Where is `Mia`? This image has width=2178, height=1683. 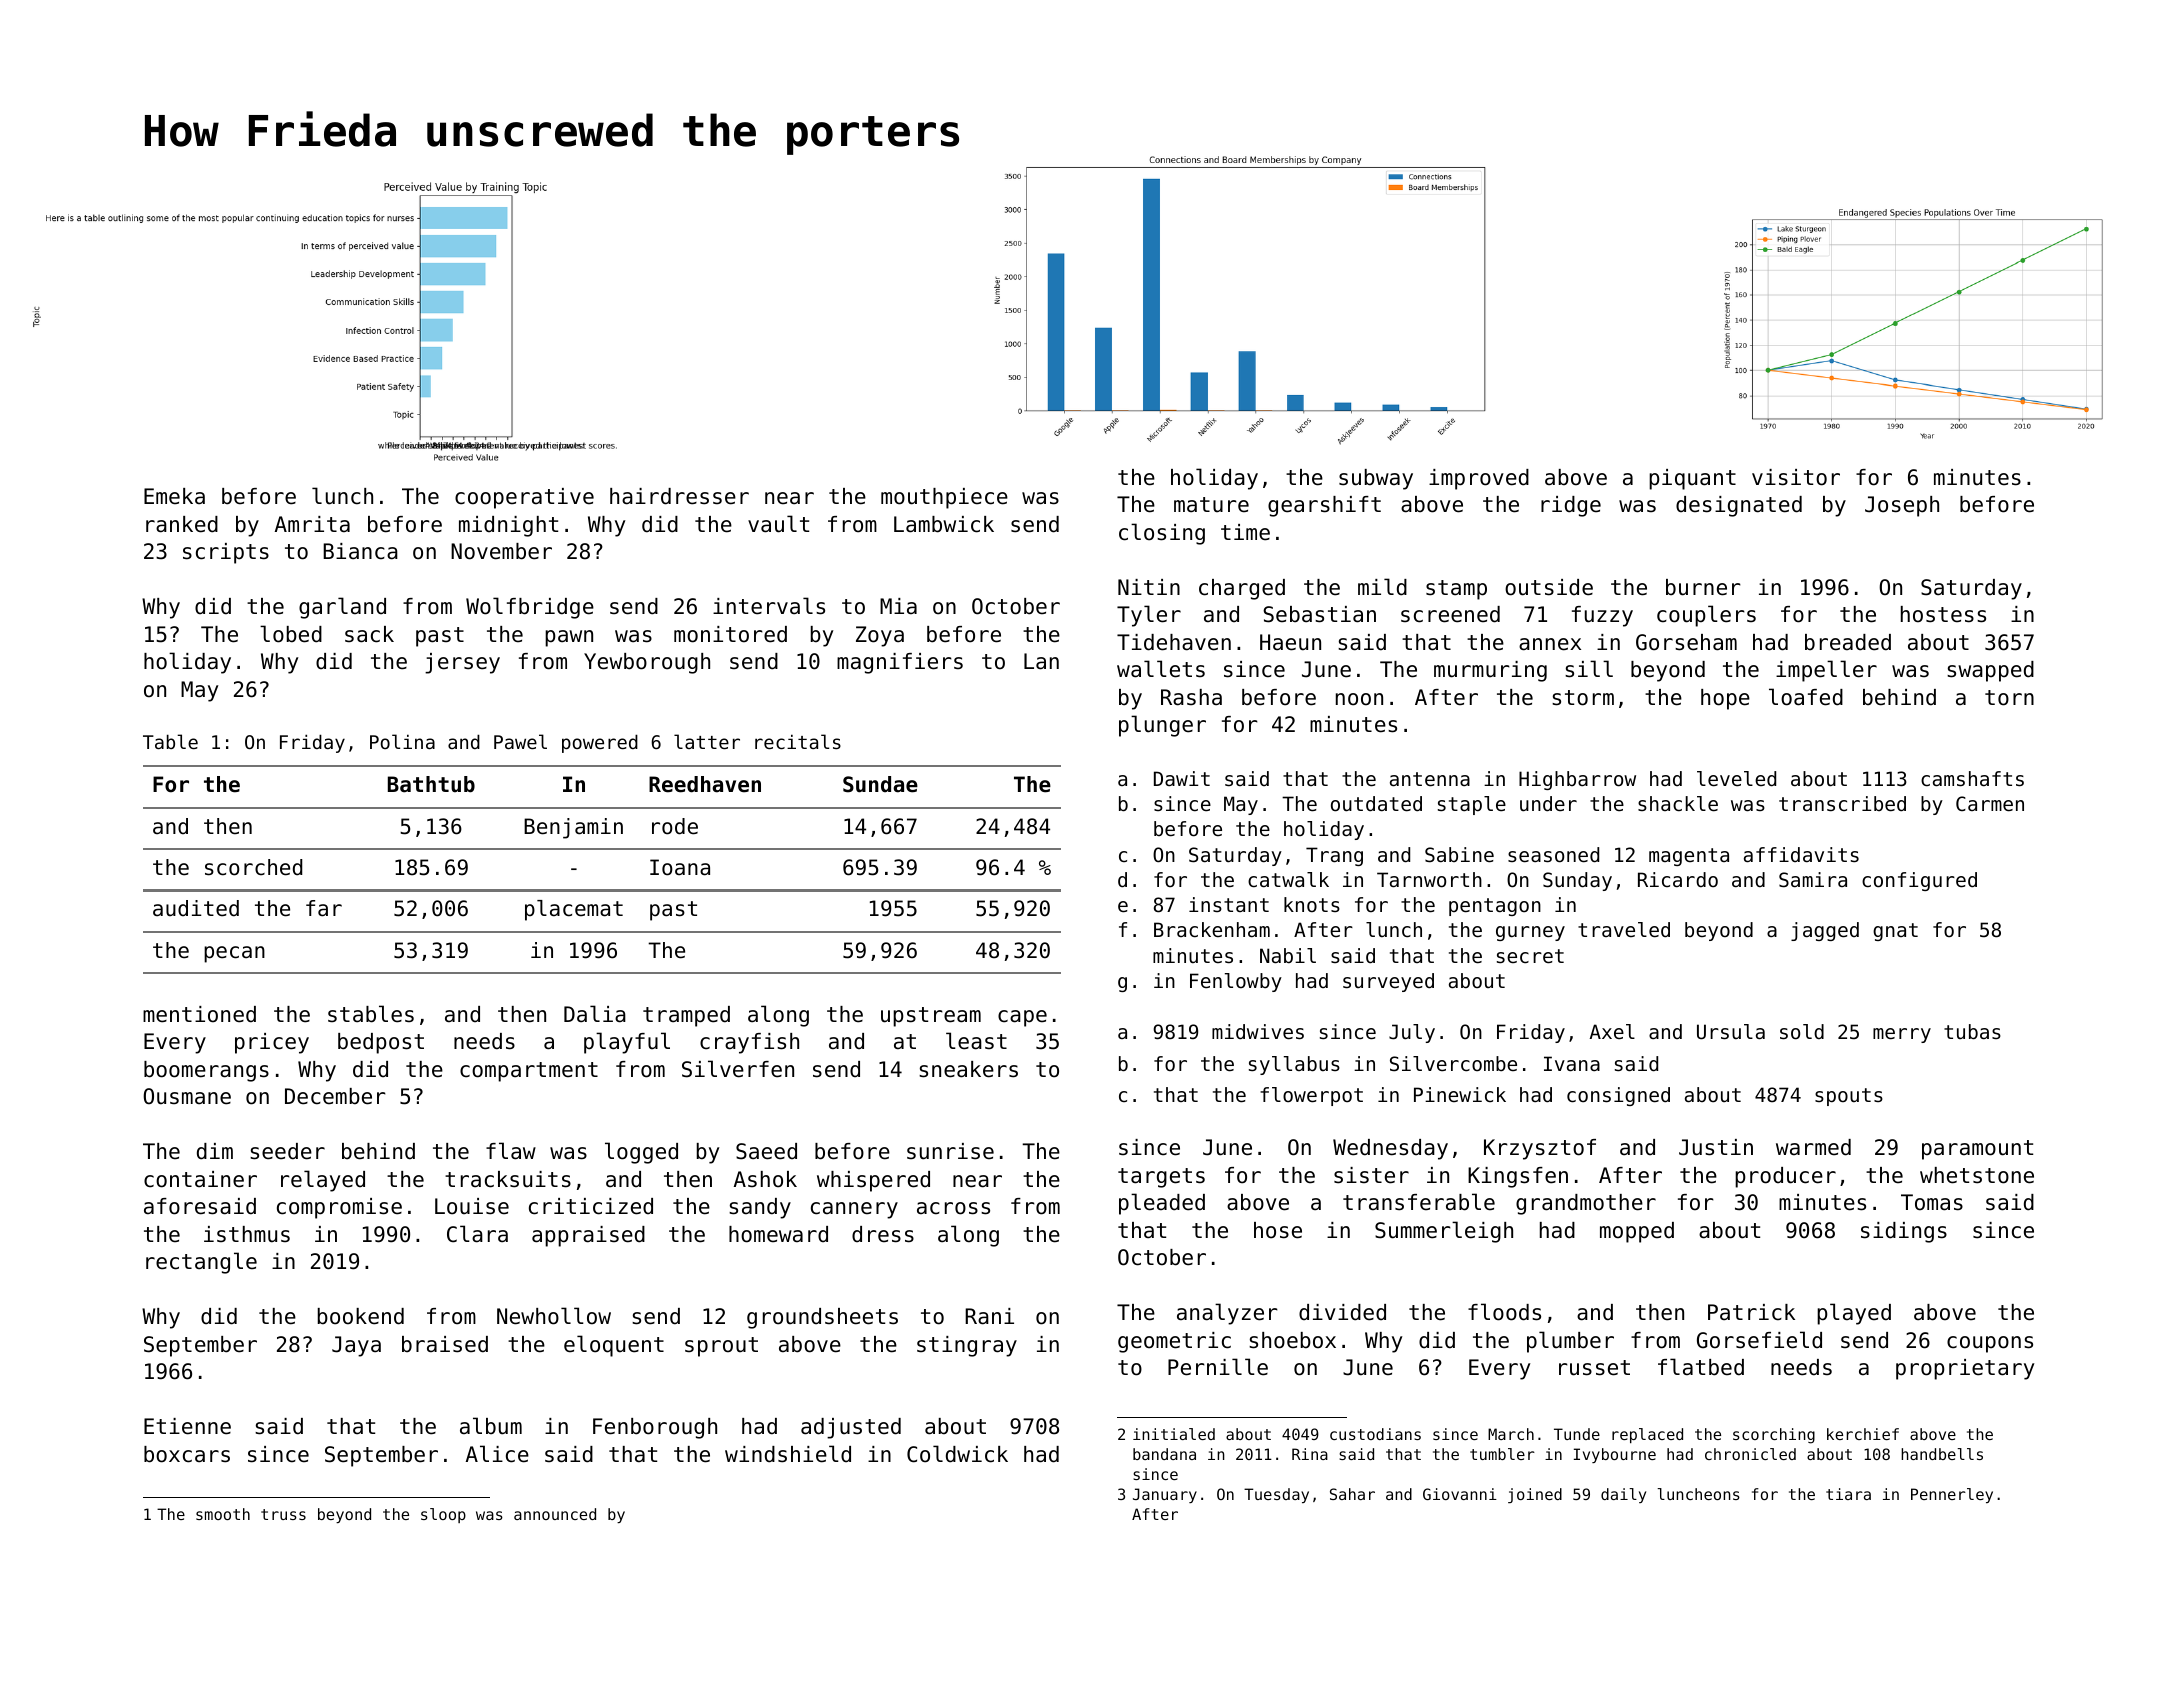 Mia is located at coordinates (898, 606).
